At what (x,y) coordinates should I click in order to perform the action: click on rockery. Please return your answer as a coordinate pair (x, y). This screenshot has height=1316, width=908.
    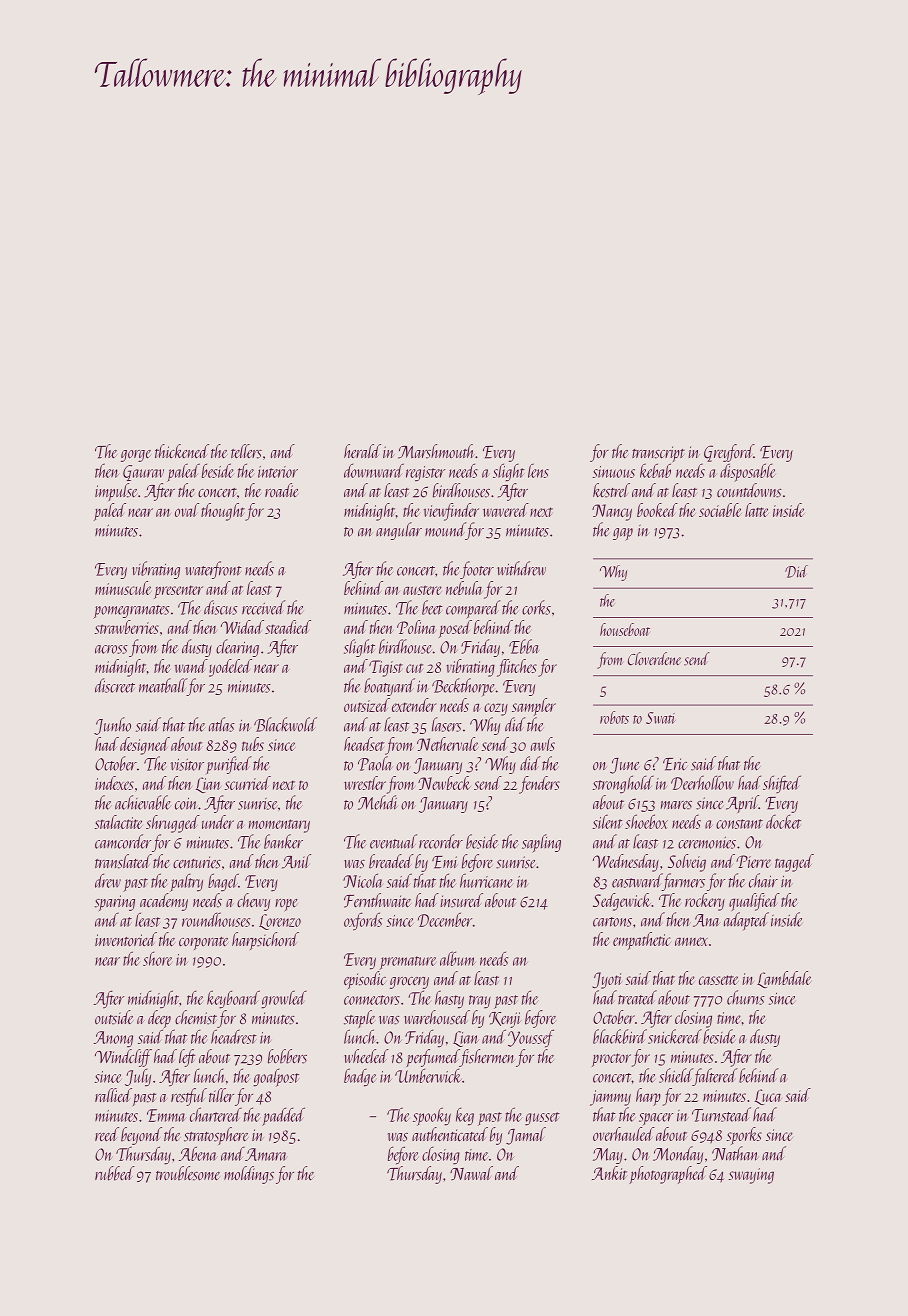
    Looking at the image, I should click on (705, 902).
